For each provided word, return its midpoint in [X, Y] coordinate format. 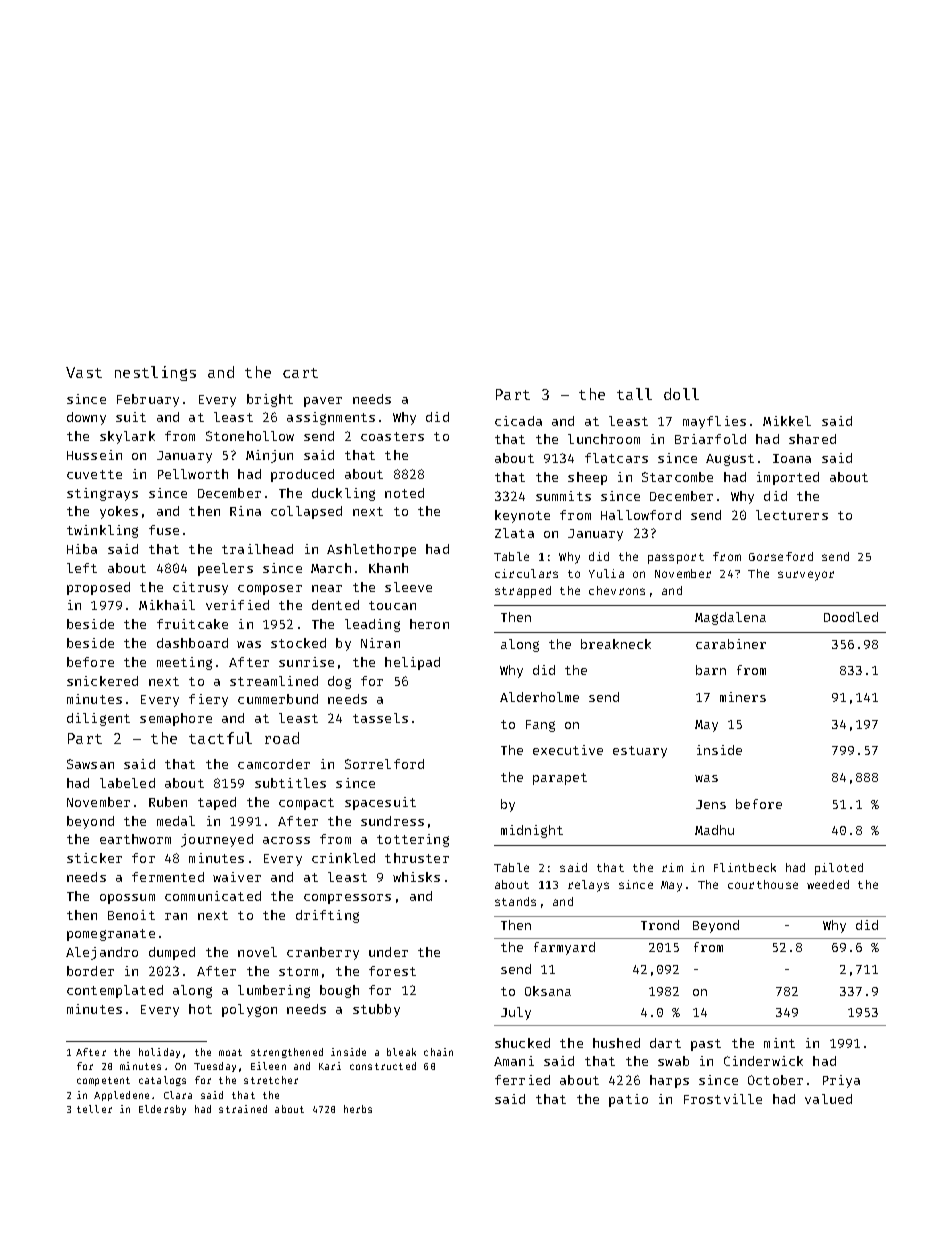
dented [335, 605]
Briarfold [710, 439]
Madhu [714, 830]
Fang [540, 726]
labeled [127, 783]
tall [634, 394]
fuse [164, 530]
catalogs [162, 1081]
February [148, 400]
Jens [711, 804]
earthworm [135, 839]
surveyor [806, 576]
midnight [532, 831]
